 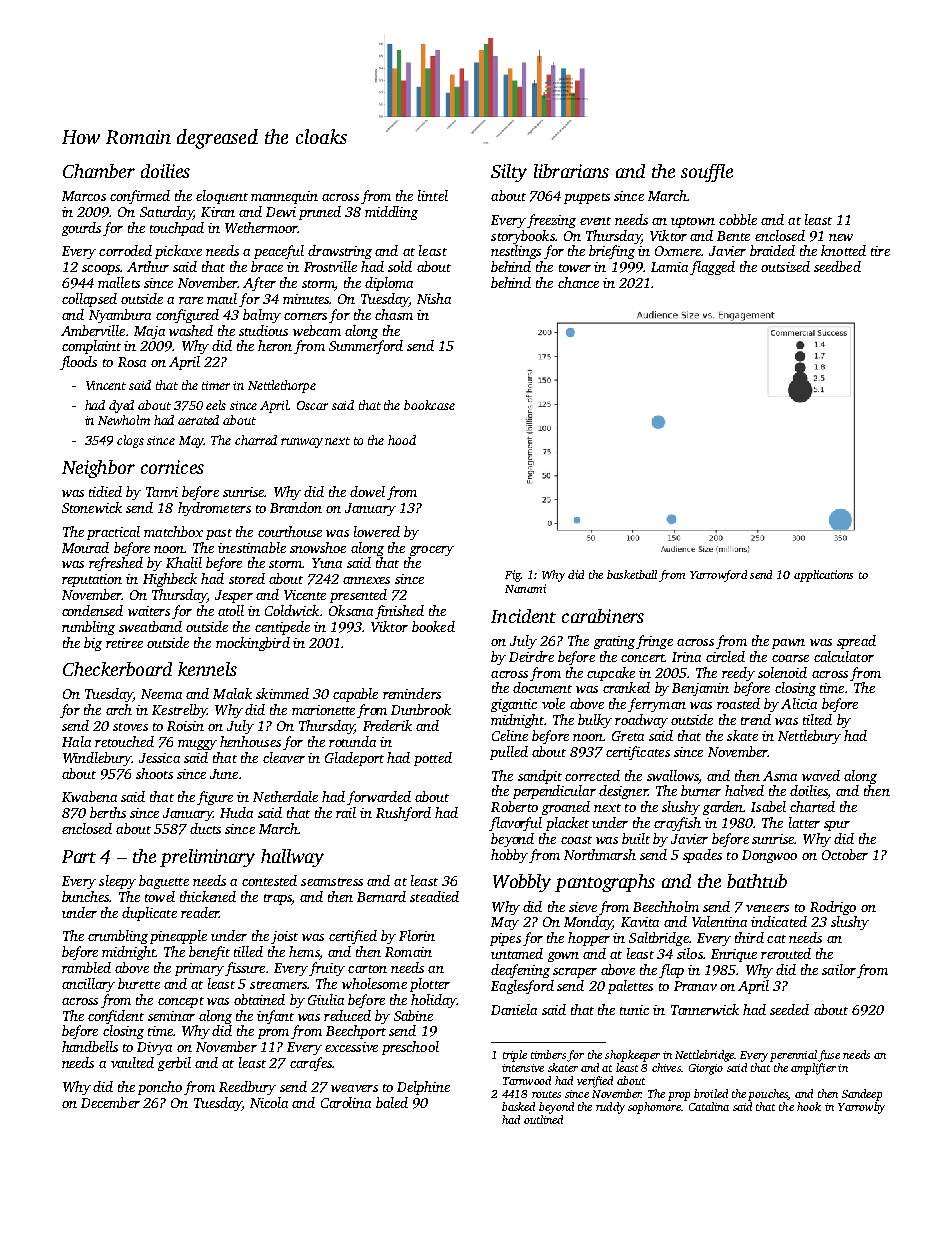 What do you see at coordinates (346, 812) in the image?
I see `rail` at bounding box center [346, 812].
